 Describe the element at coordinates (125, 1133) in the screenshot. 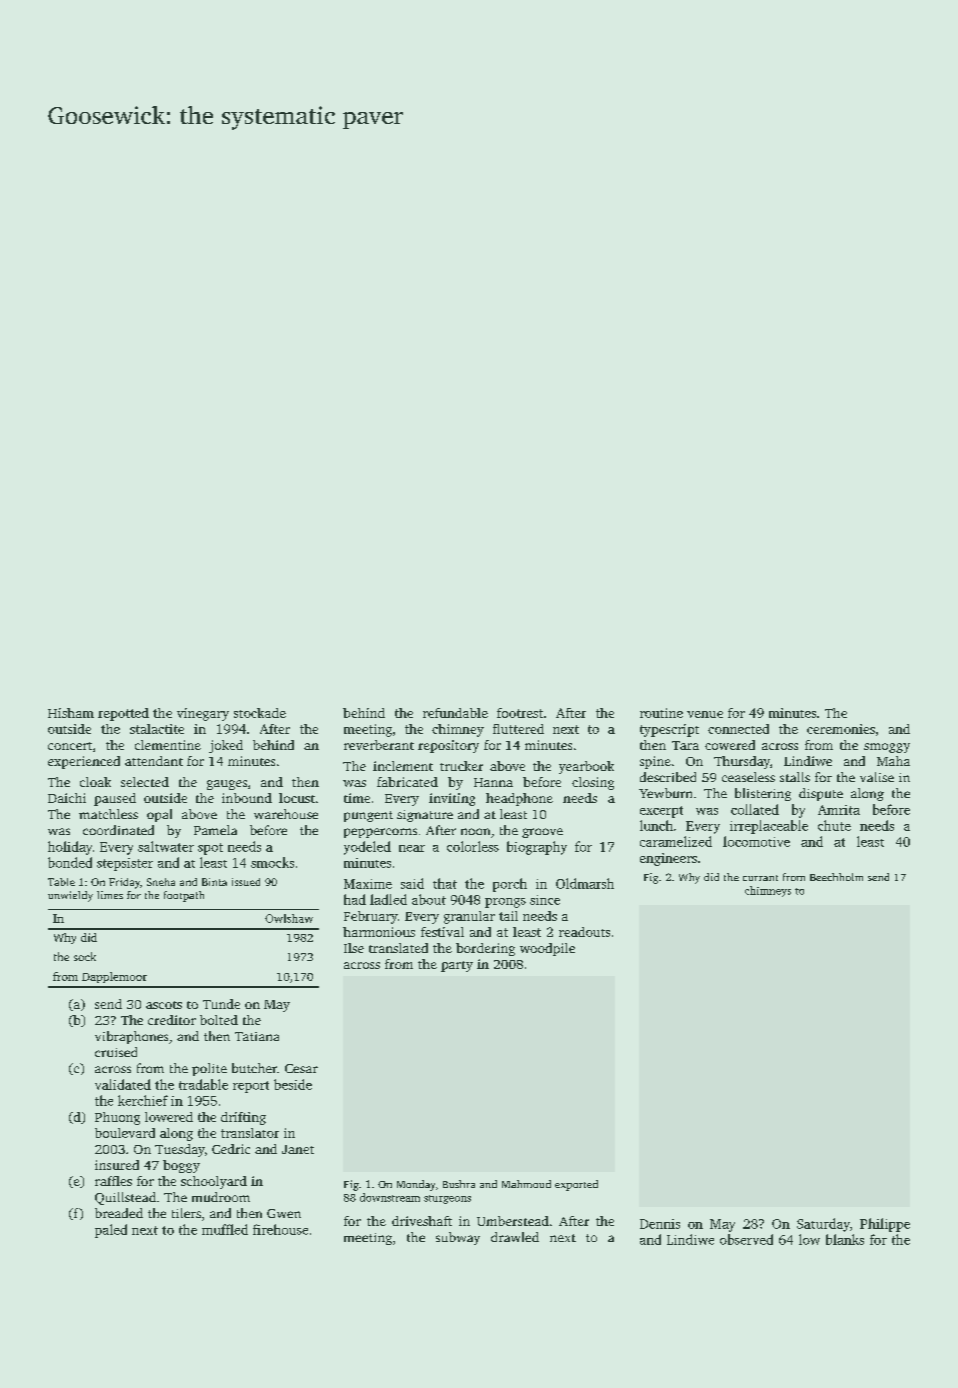

I see `boulevard` at that location.
